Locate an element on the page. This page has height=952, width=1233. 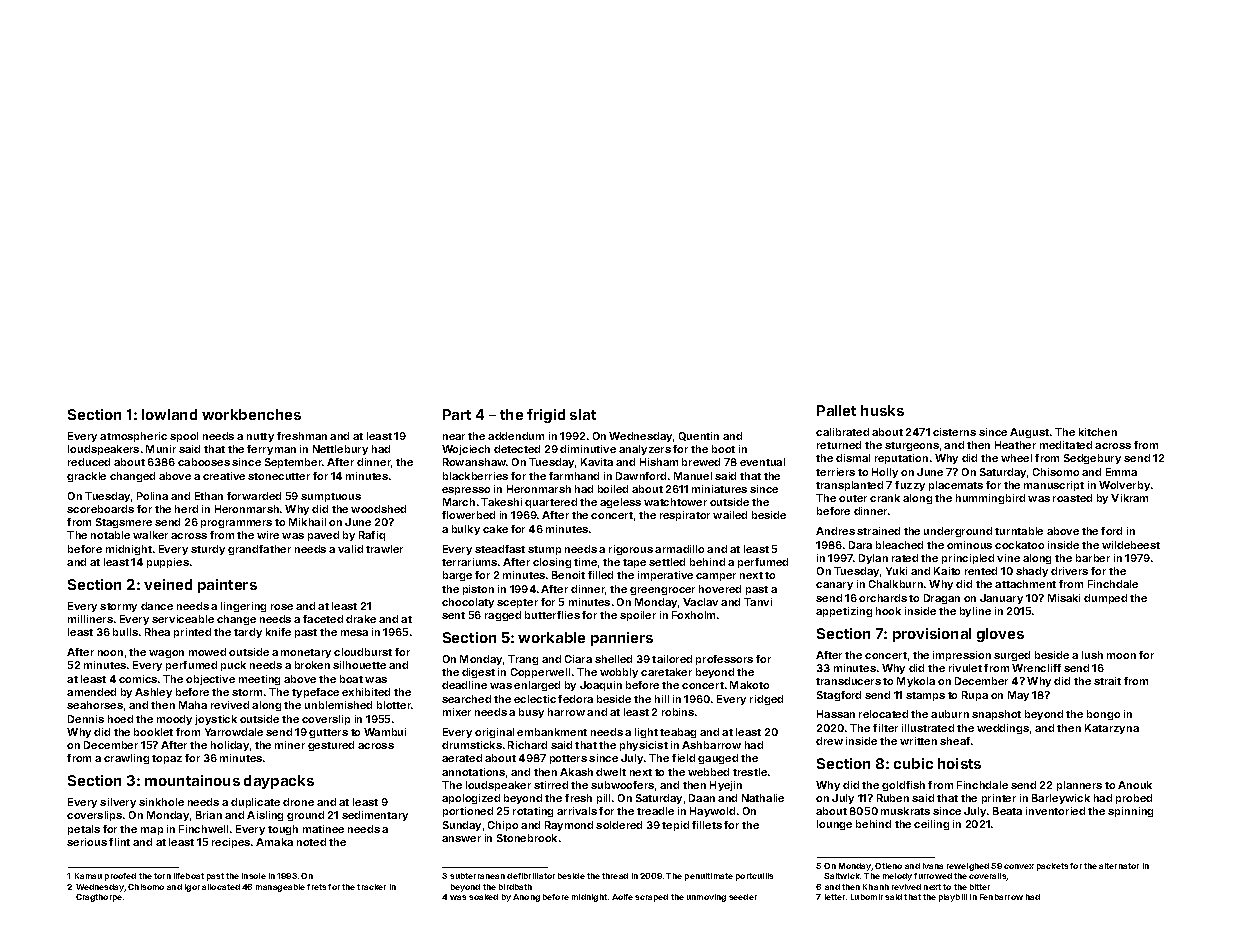
notable is located at coordinates (110, 535).
